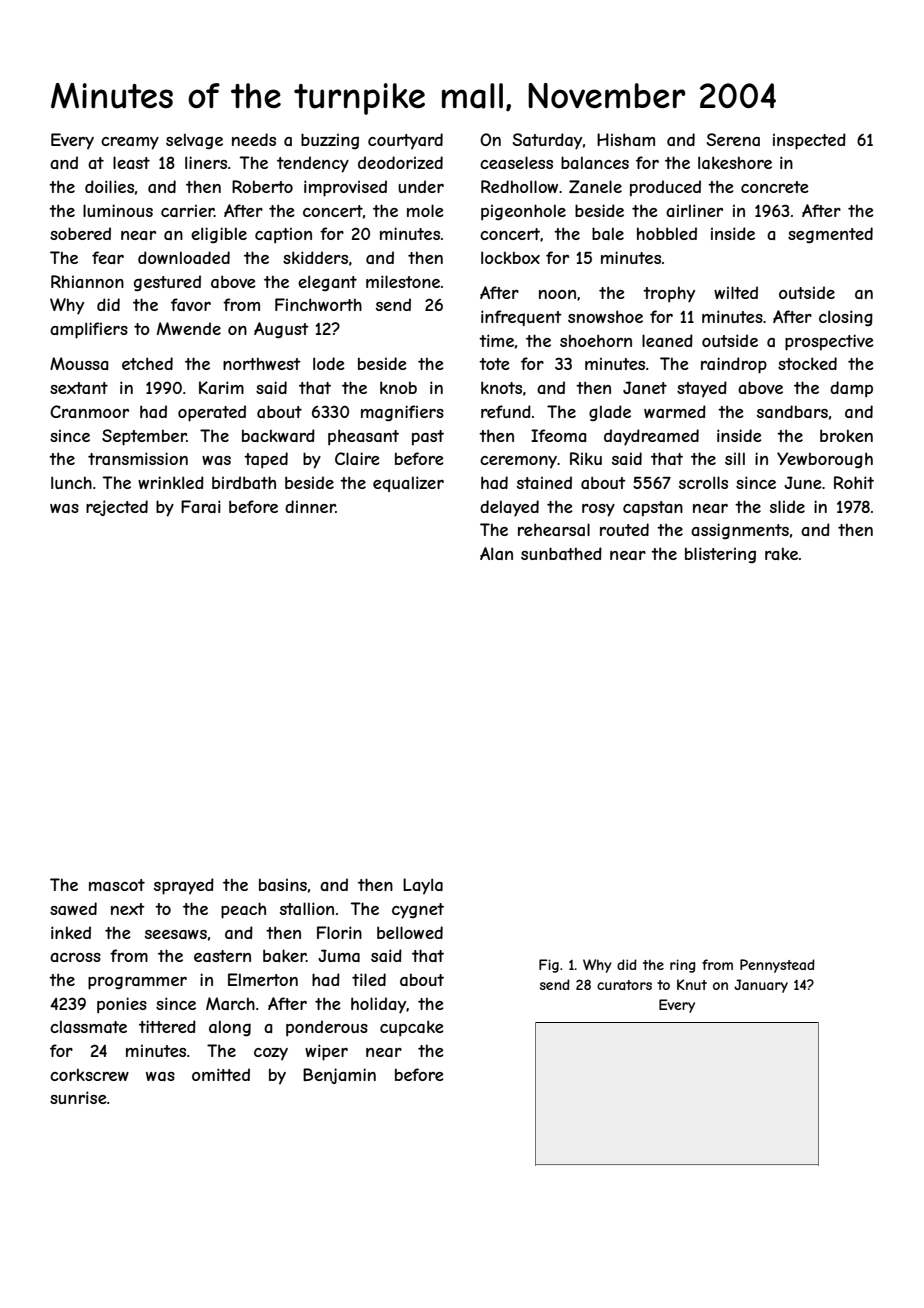  I want to click on inspected, so click(809, 141).
